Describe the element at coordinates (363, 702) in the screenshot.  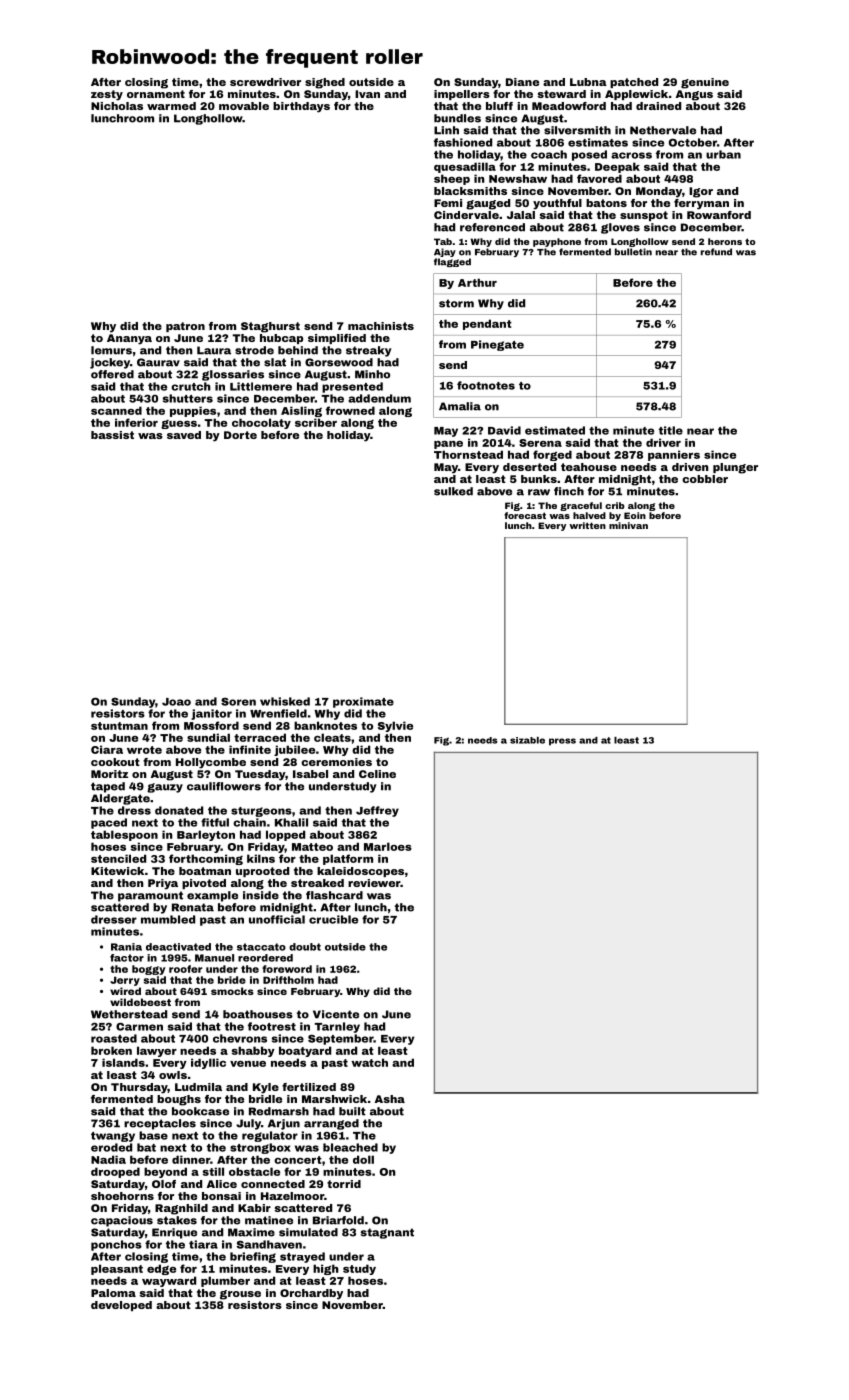
I see `proximate` at that location.
